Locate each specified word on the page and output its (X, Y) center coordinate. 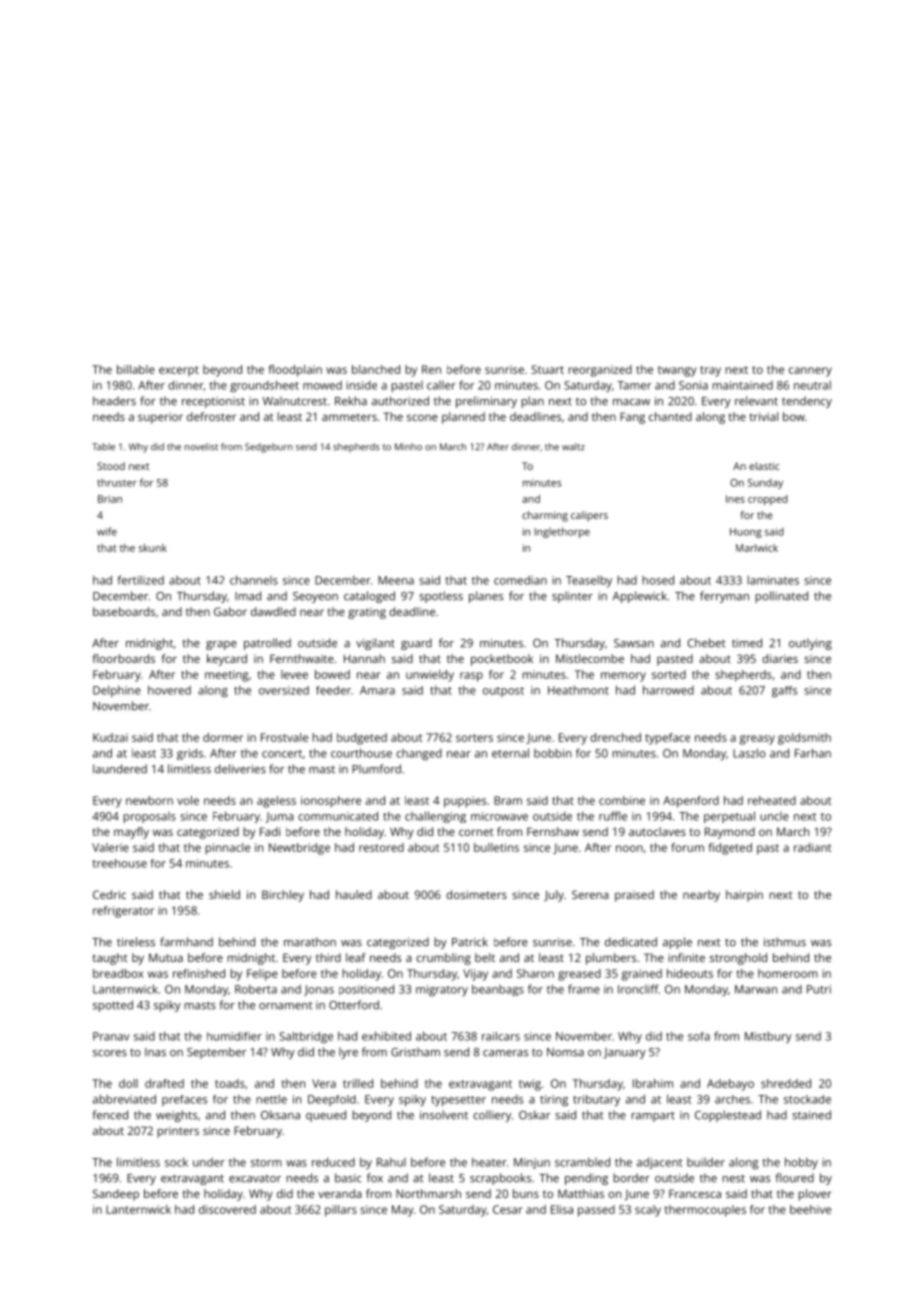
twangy (677, 371)
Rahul (391, 1162)
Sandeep (116, 1195)
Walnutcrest (295, 401)
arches (732, 1099)
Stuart (547, 369)
